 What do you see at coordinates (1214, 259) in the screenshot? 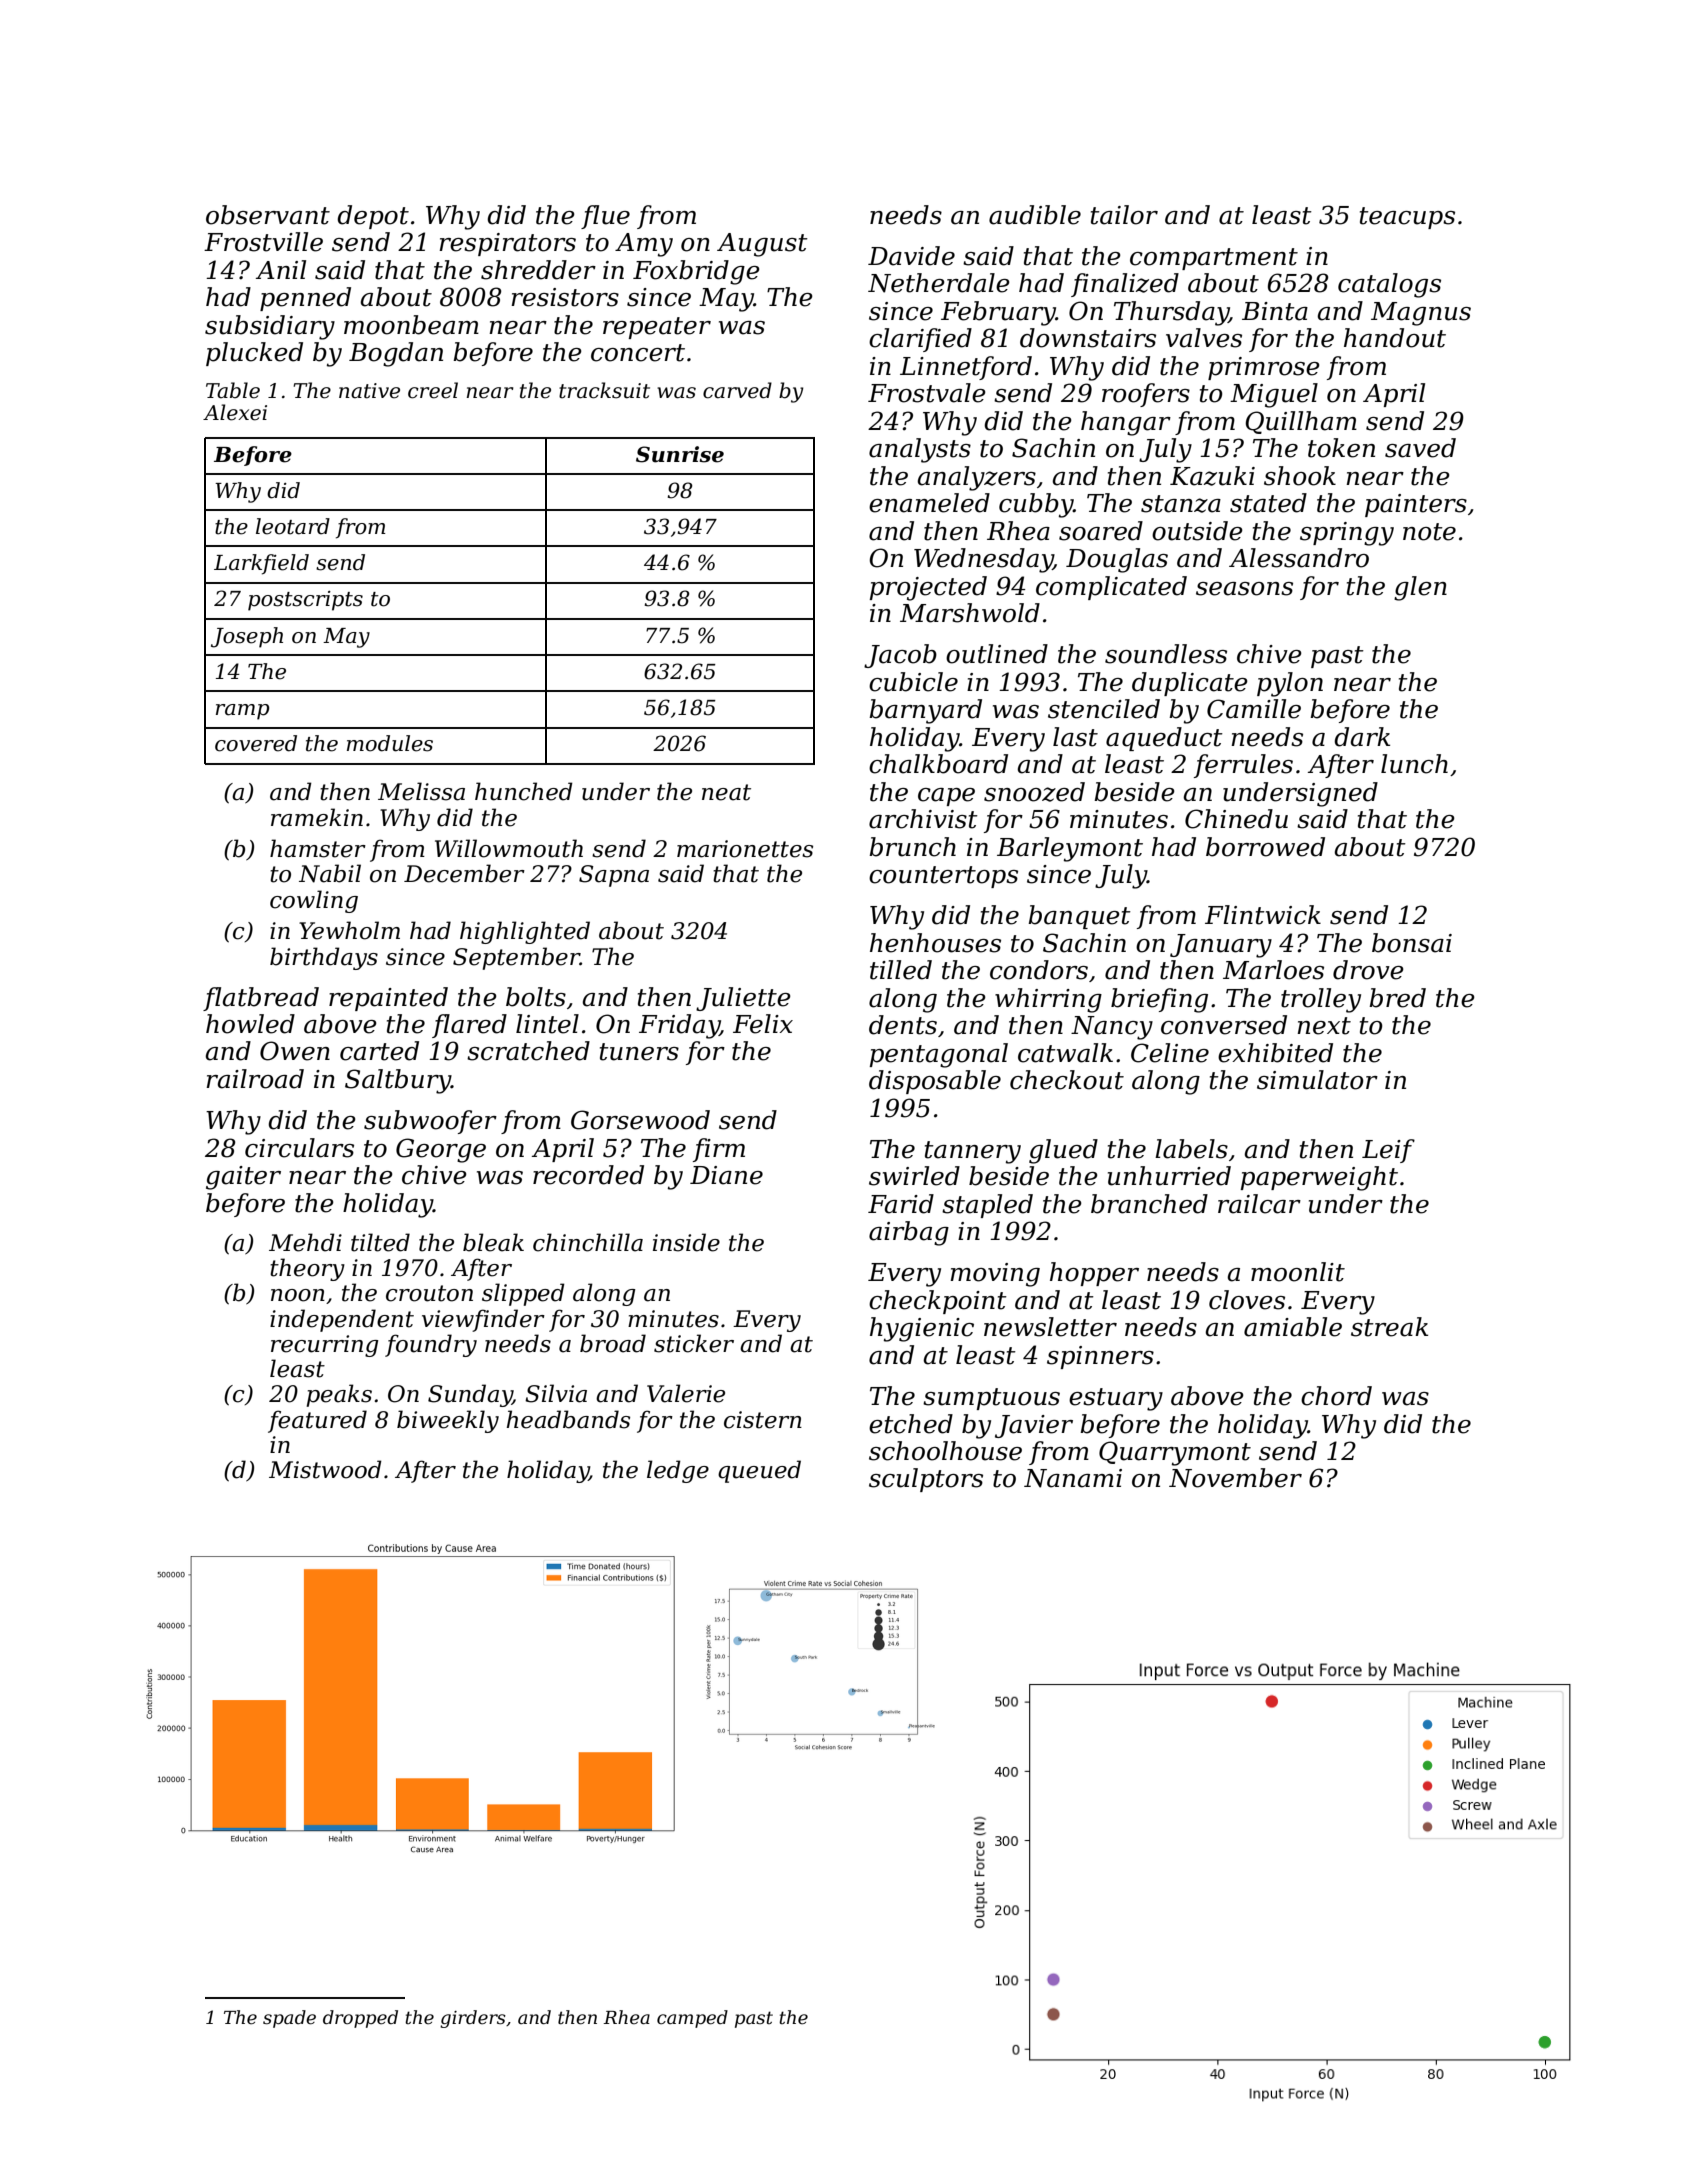
I see `compartment` at bounding box center [1214, 259].
